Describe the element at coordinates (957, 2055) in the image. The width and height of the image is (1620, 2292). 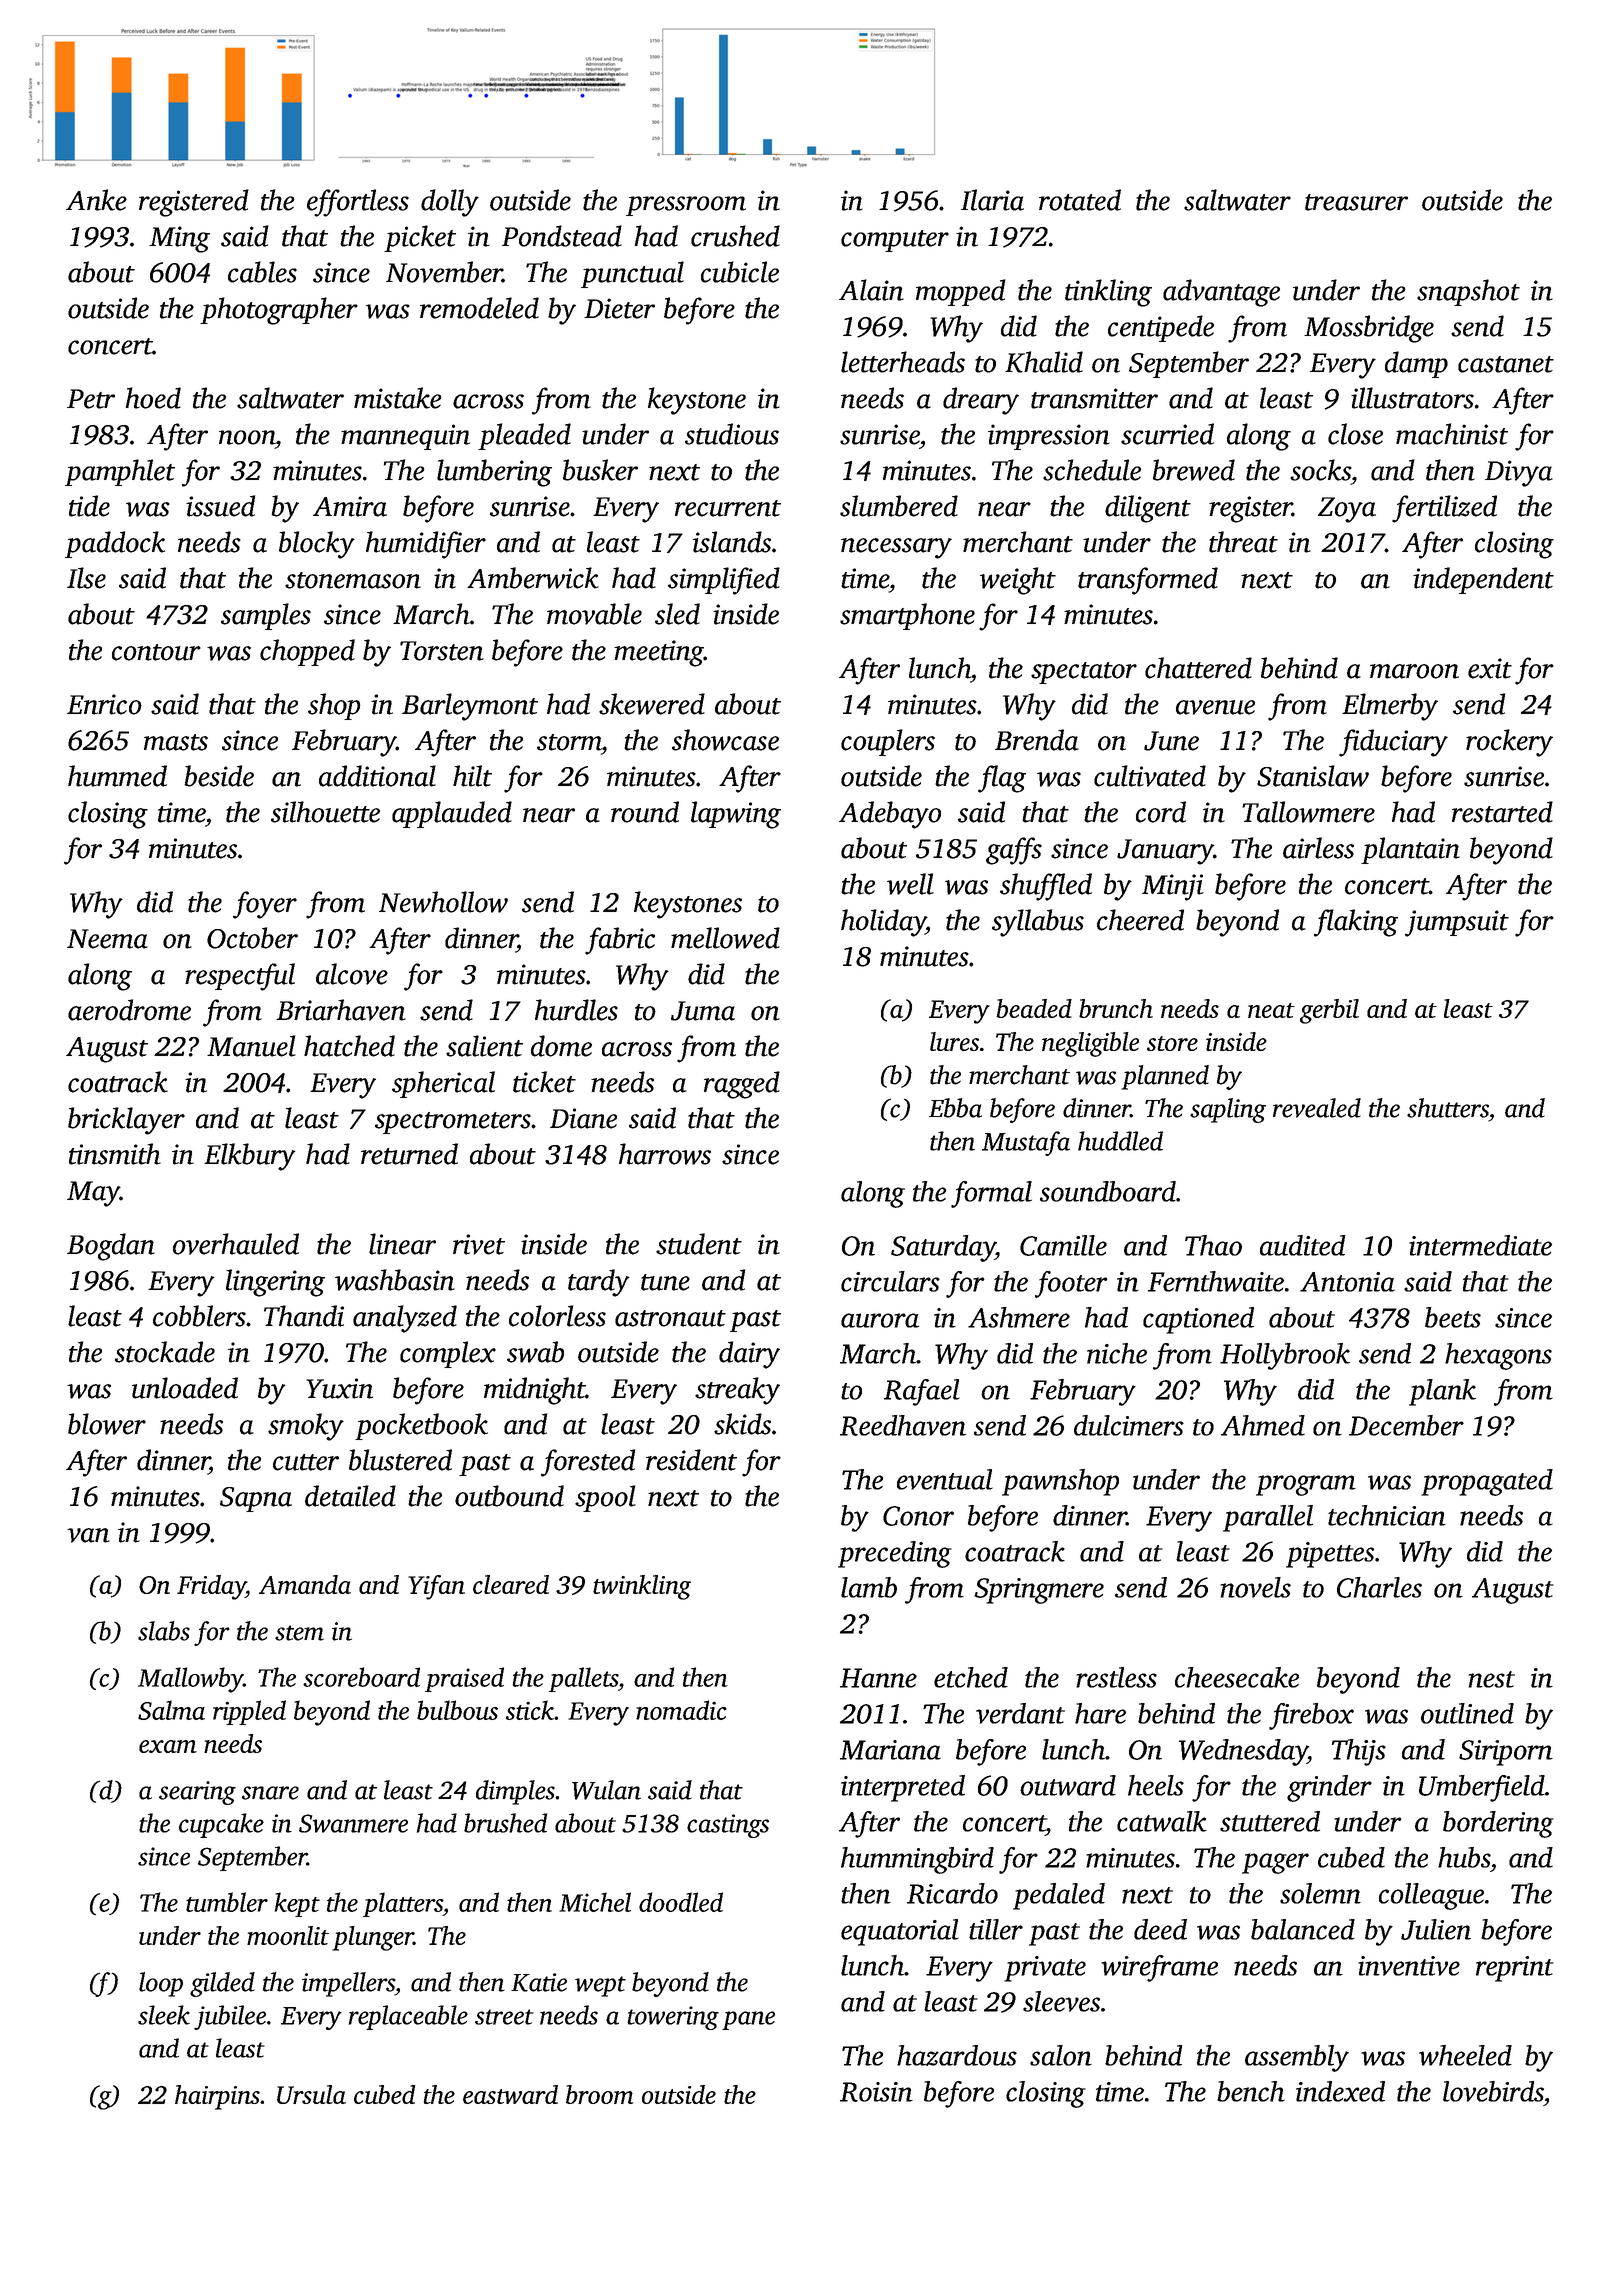
I see `hazardous` at that location.
